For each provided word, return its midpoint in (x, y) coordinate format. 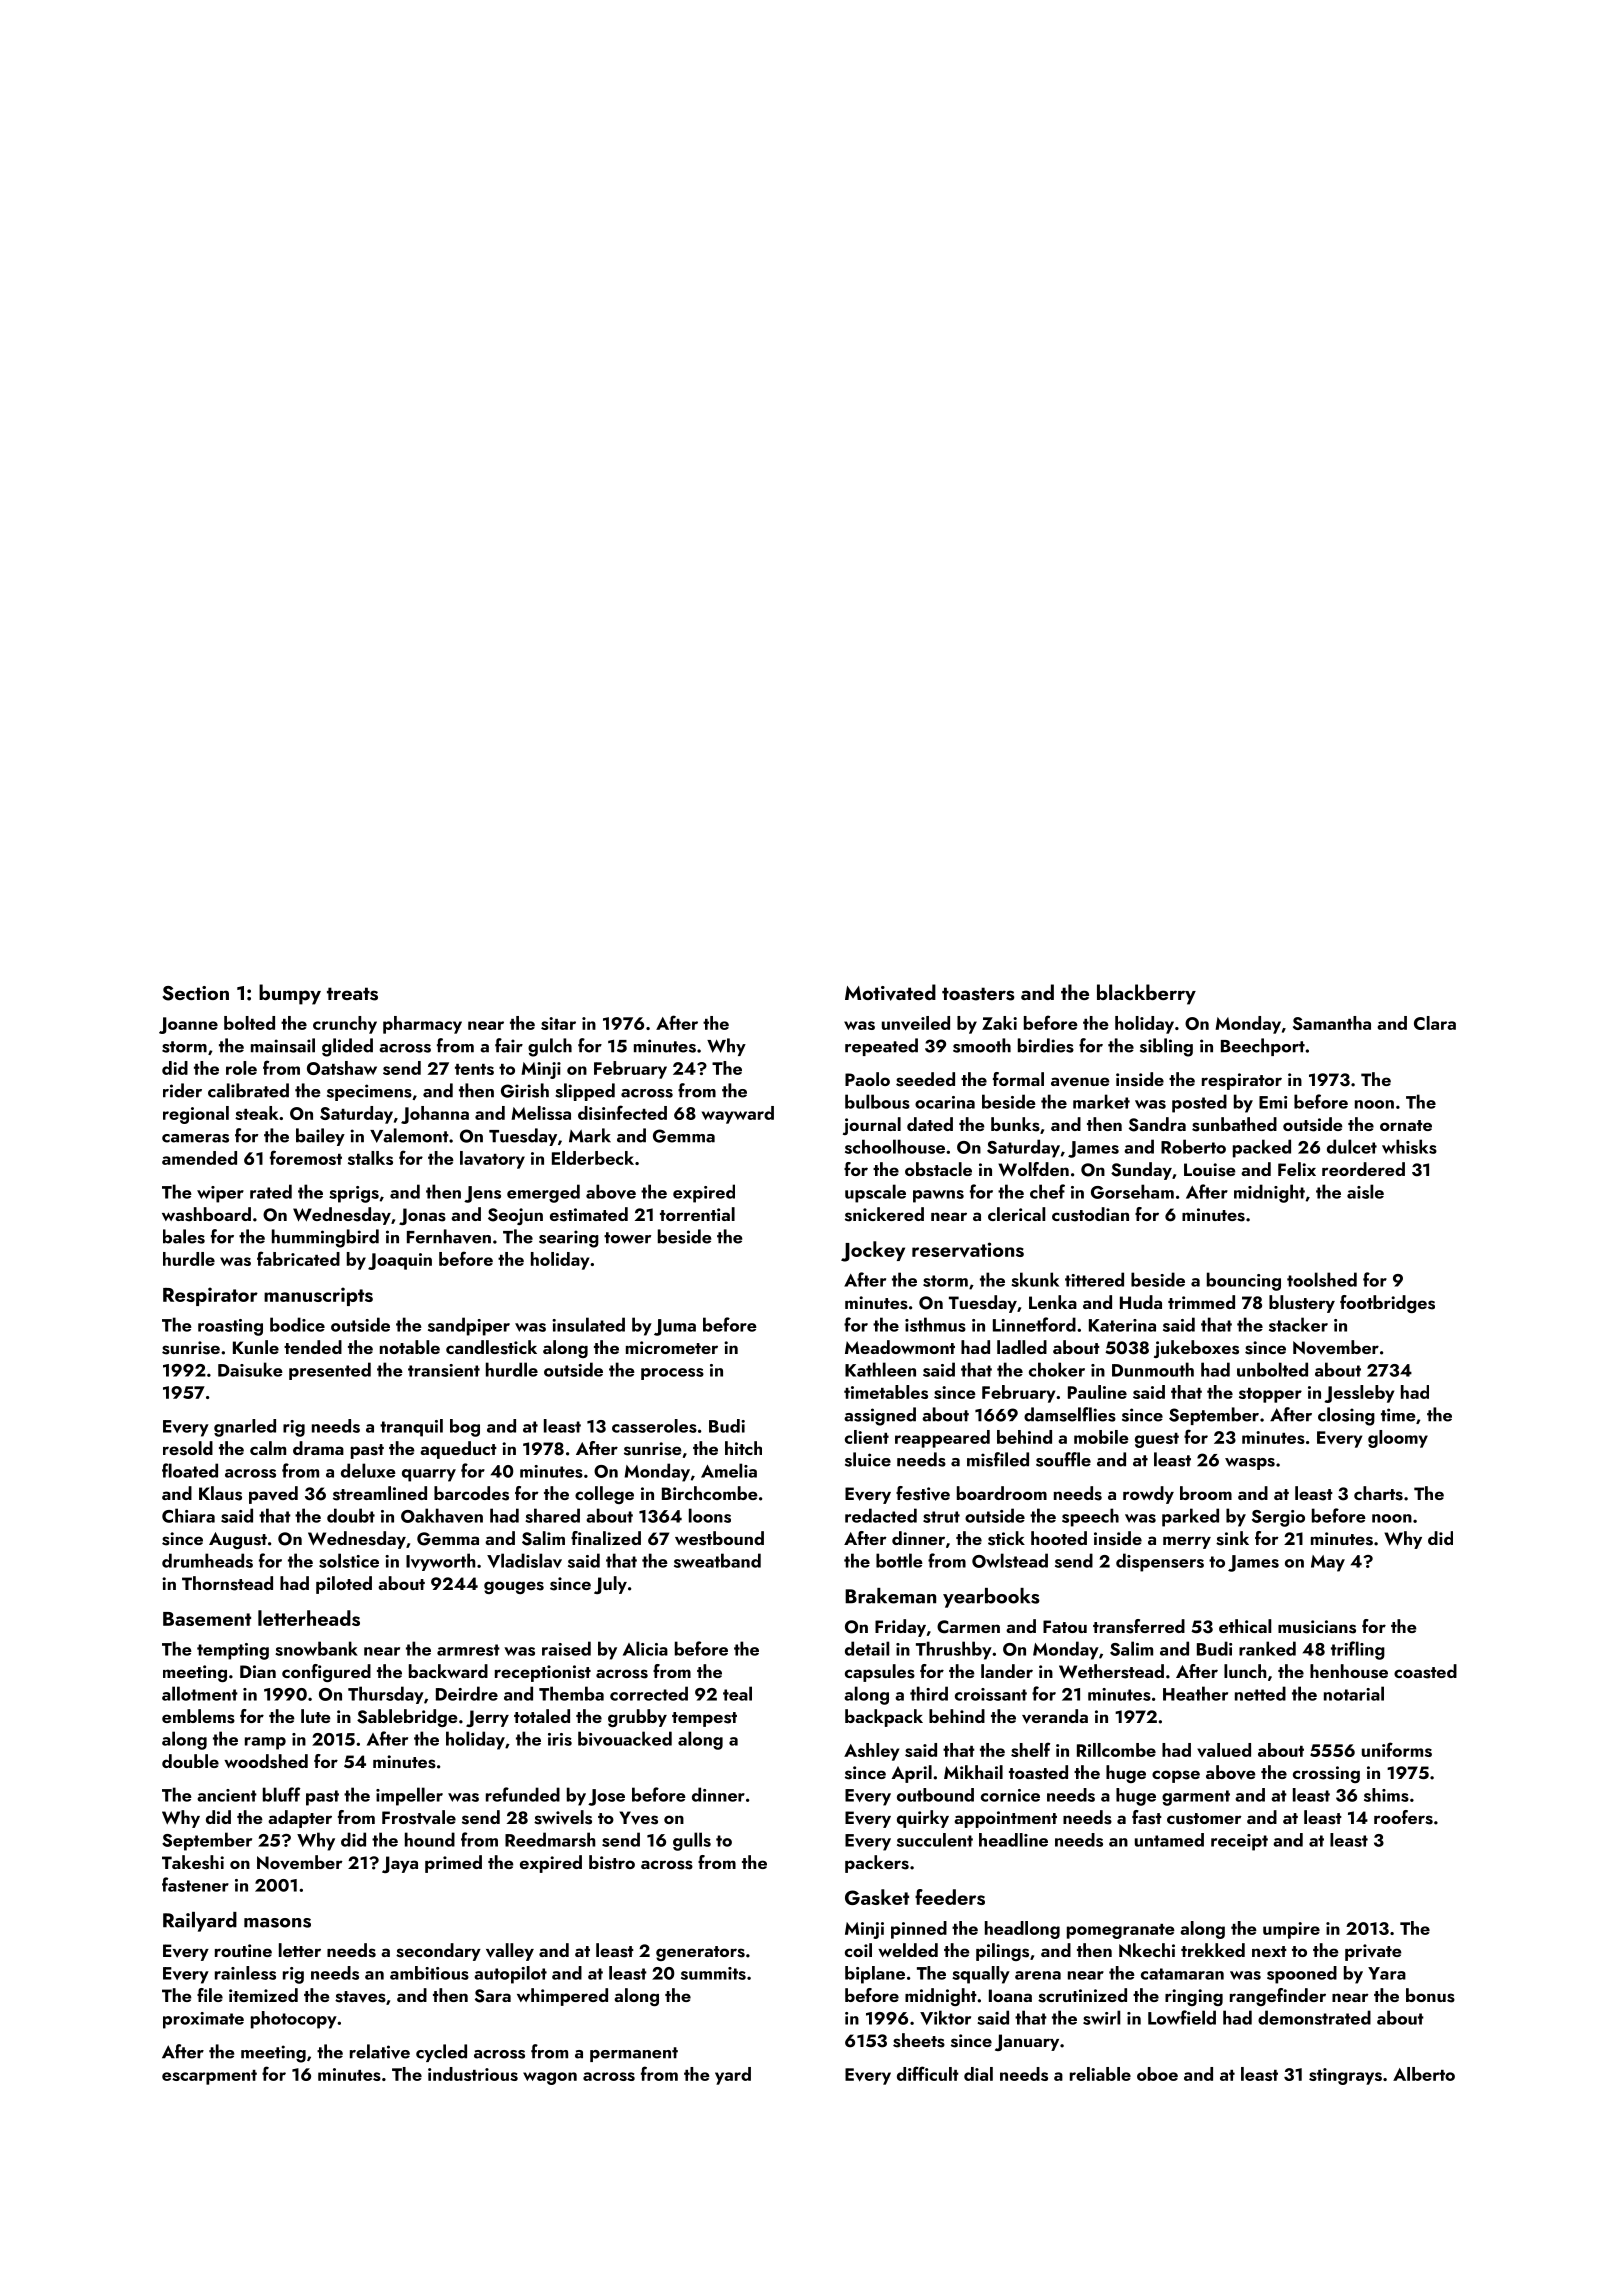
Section (196, 993)
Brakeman (890, 1596)
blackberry (1146, 994)
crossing (1326, 1774)
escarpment (209, 2077)
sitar (558, 1023)
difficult (928, 2073)
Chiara (188, 1515)
